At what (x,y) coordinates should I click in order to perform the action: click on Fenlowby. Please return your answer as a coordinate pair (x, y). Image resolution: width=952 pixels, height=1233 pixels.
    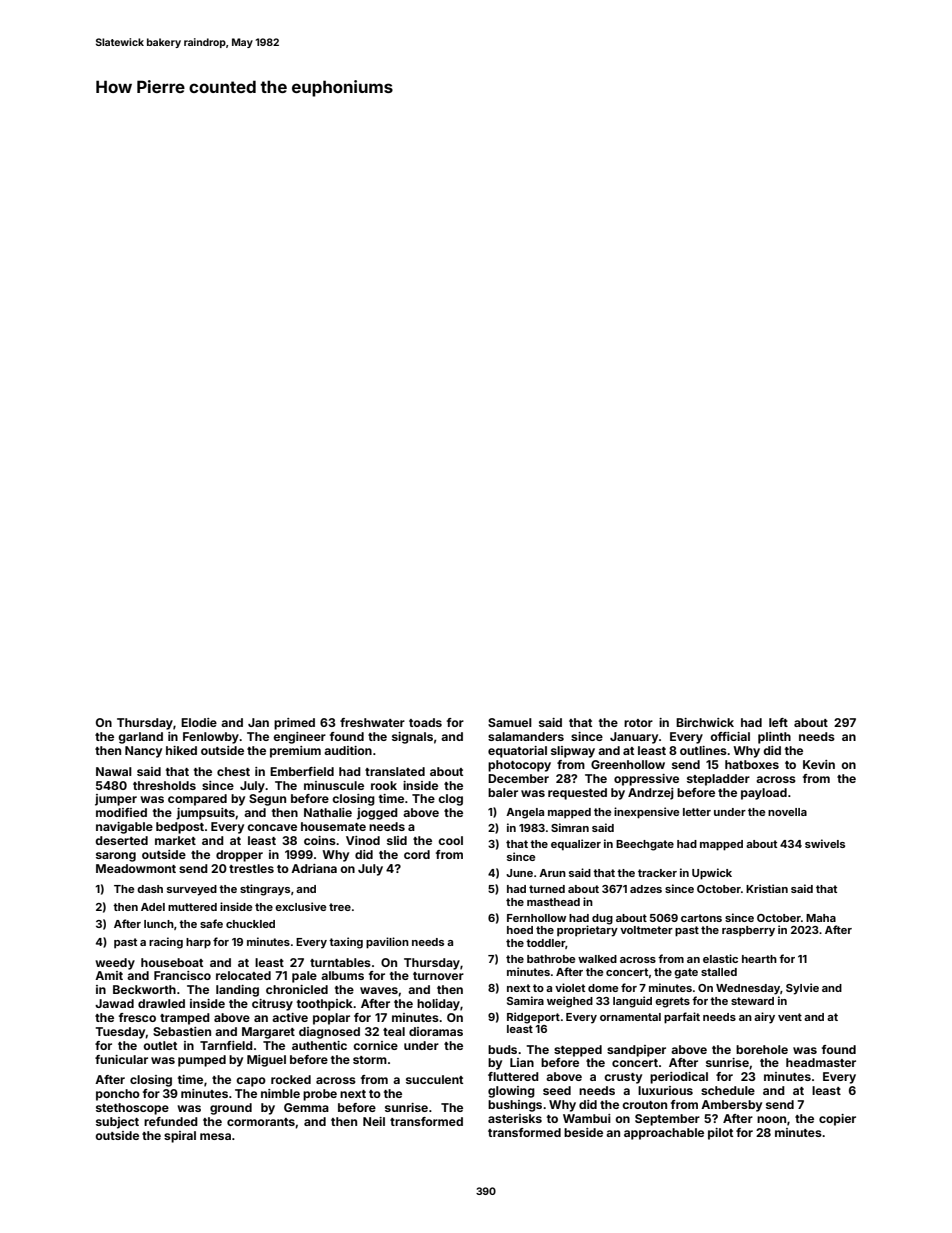
    Looking at the image, I should click on (211, 738).
